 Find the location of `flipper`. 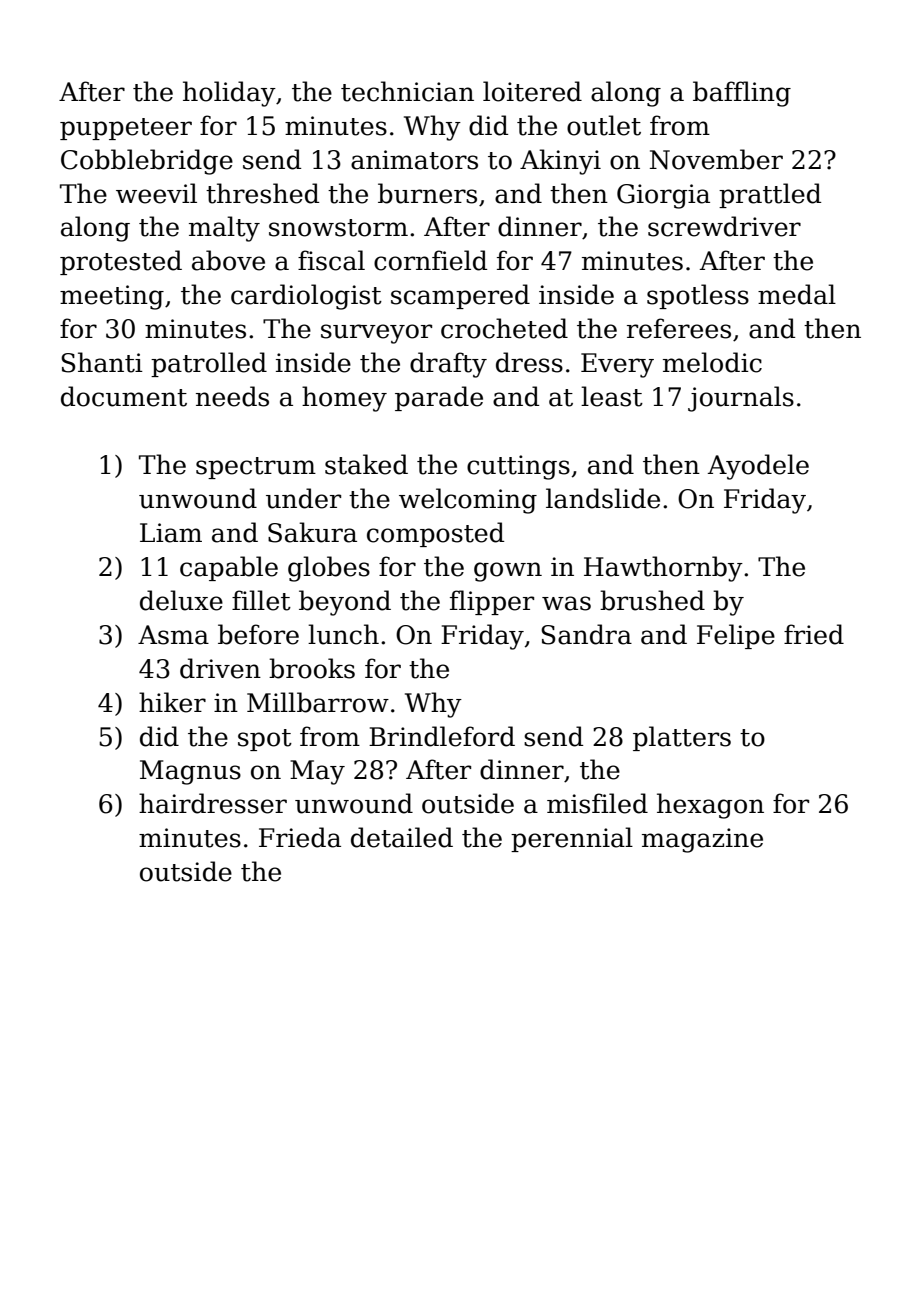

flipper is located at coordinates (492, 602).
